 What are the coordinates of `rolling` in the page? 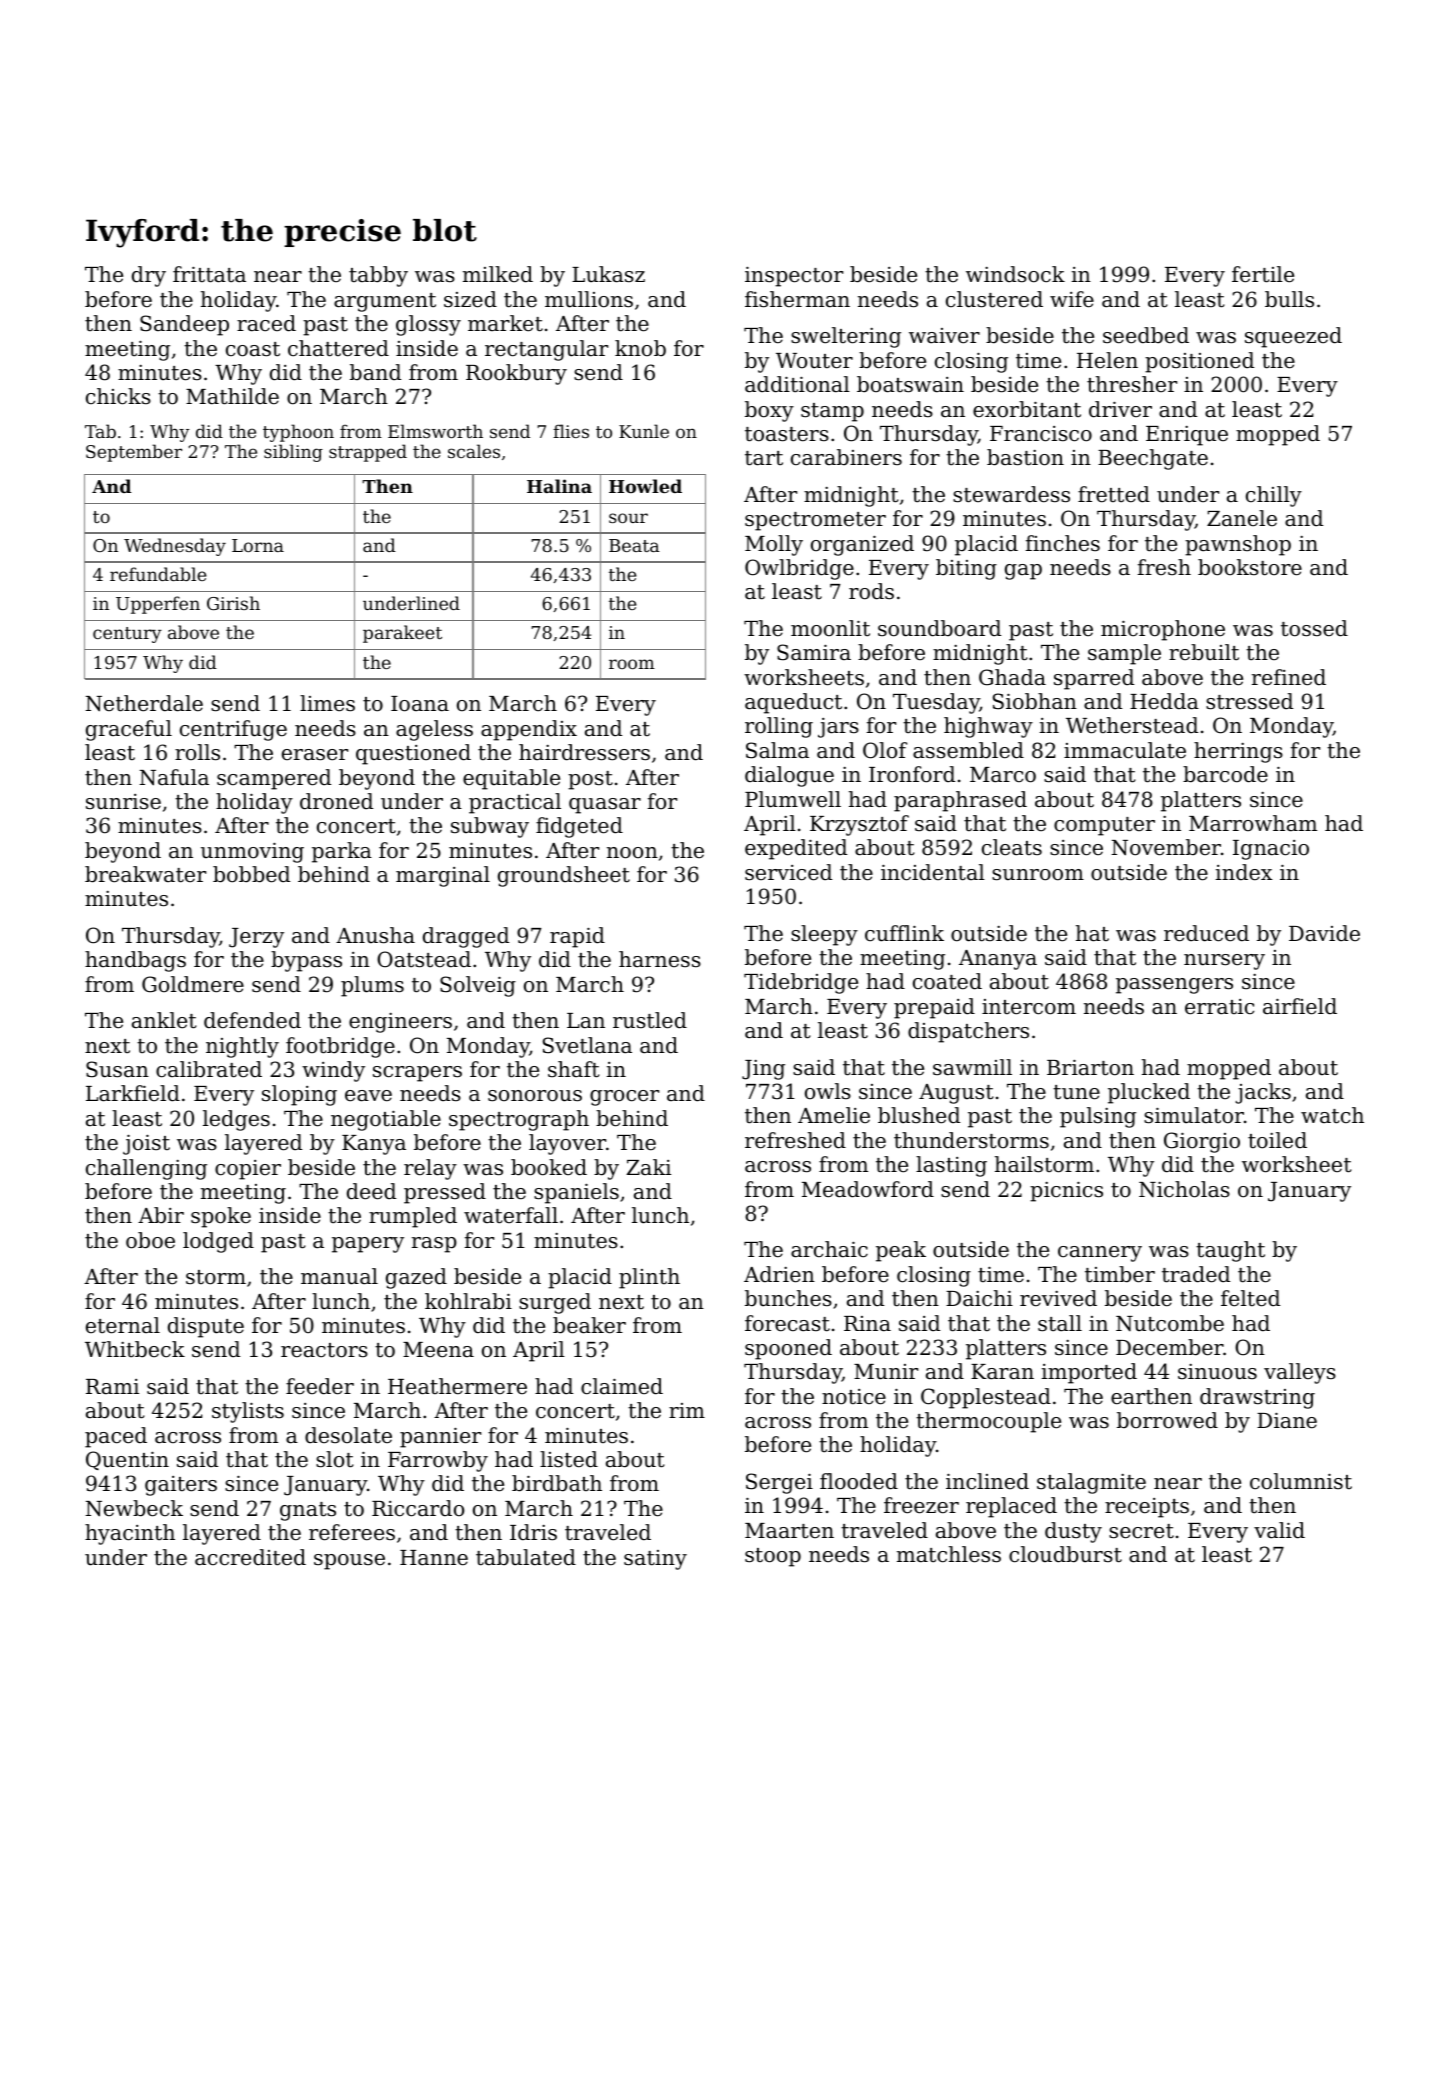 It's located at (779, 727).
